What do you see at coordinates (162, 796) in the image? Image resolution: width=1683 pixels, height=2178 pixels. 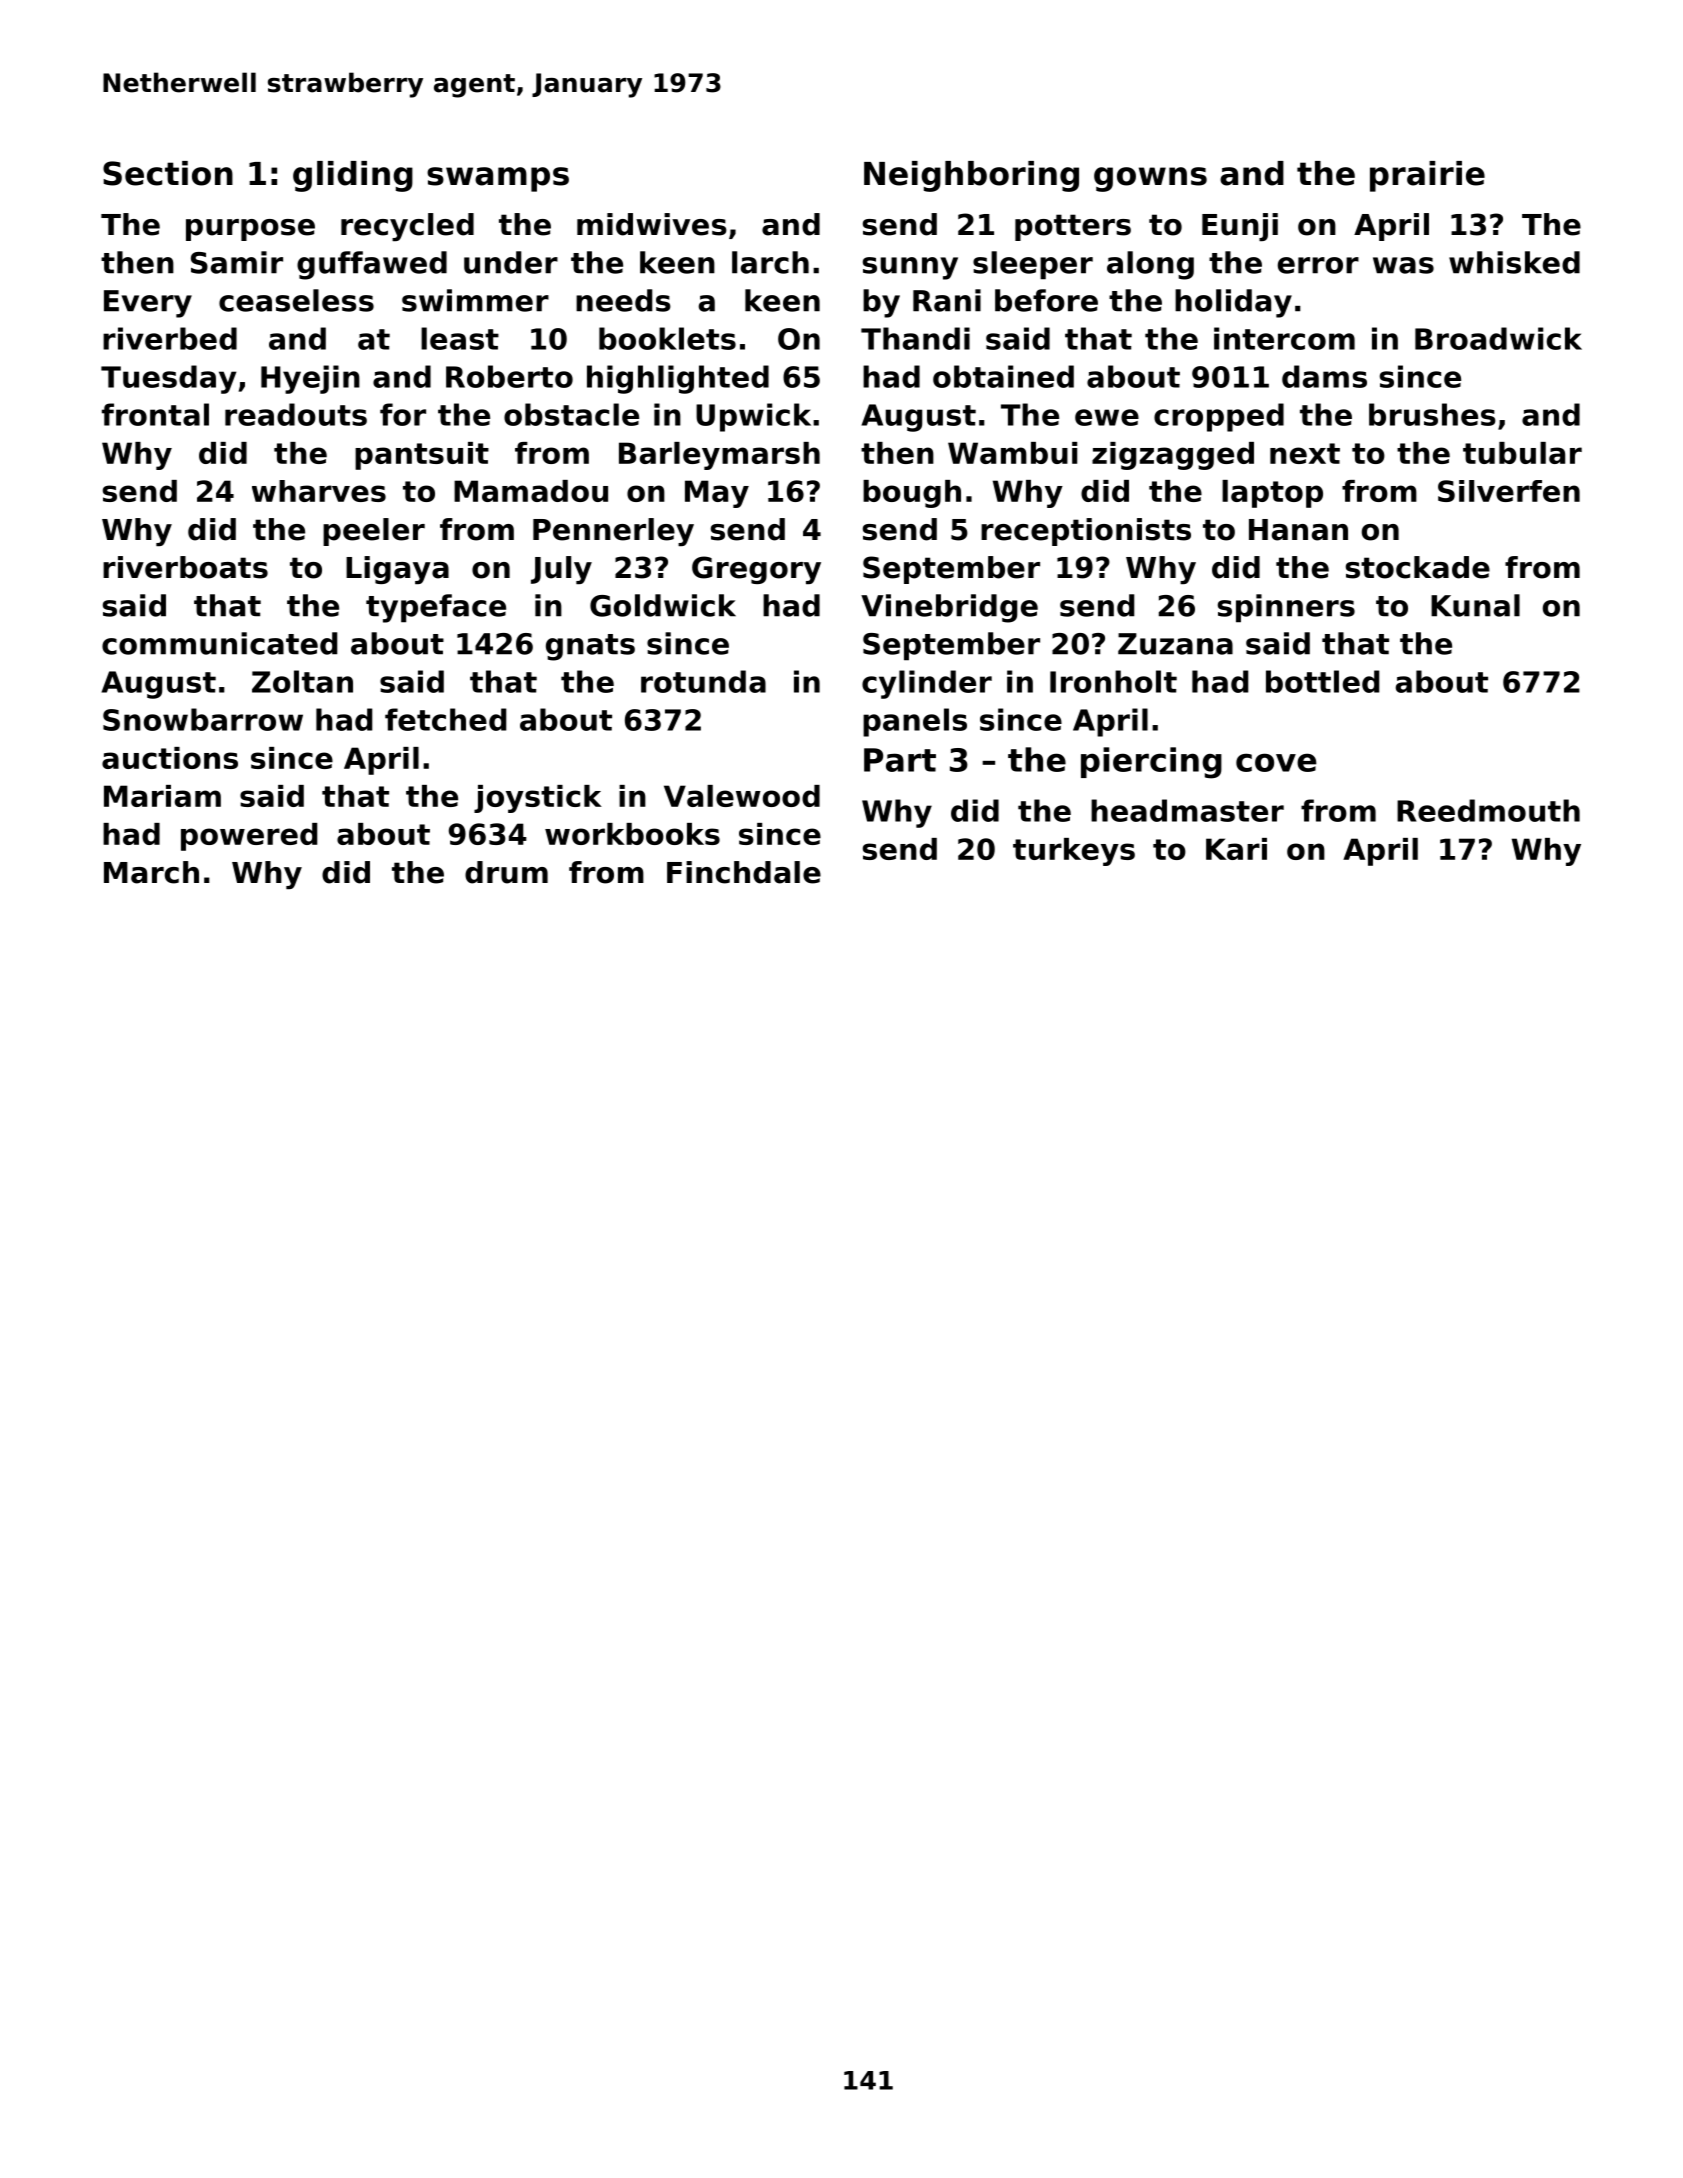 I see `Mariam` at bounding box center [162, 796].
